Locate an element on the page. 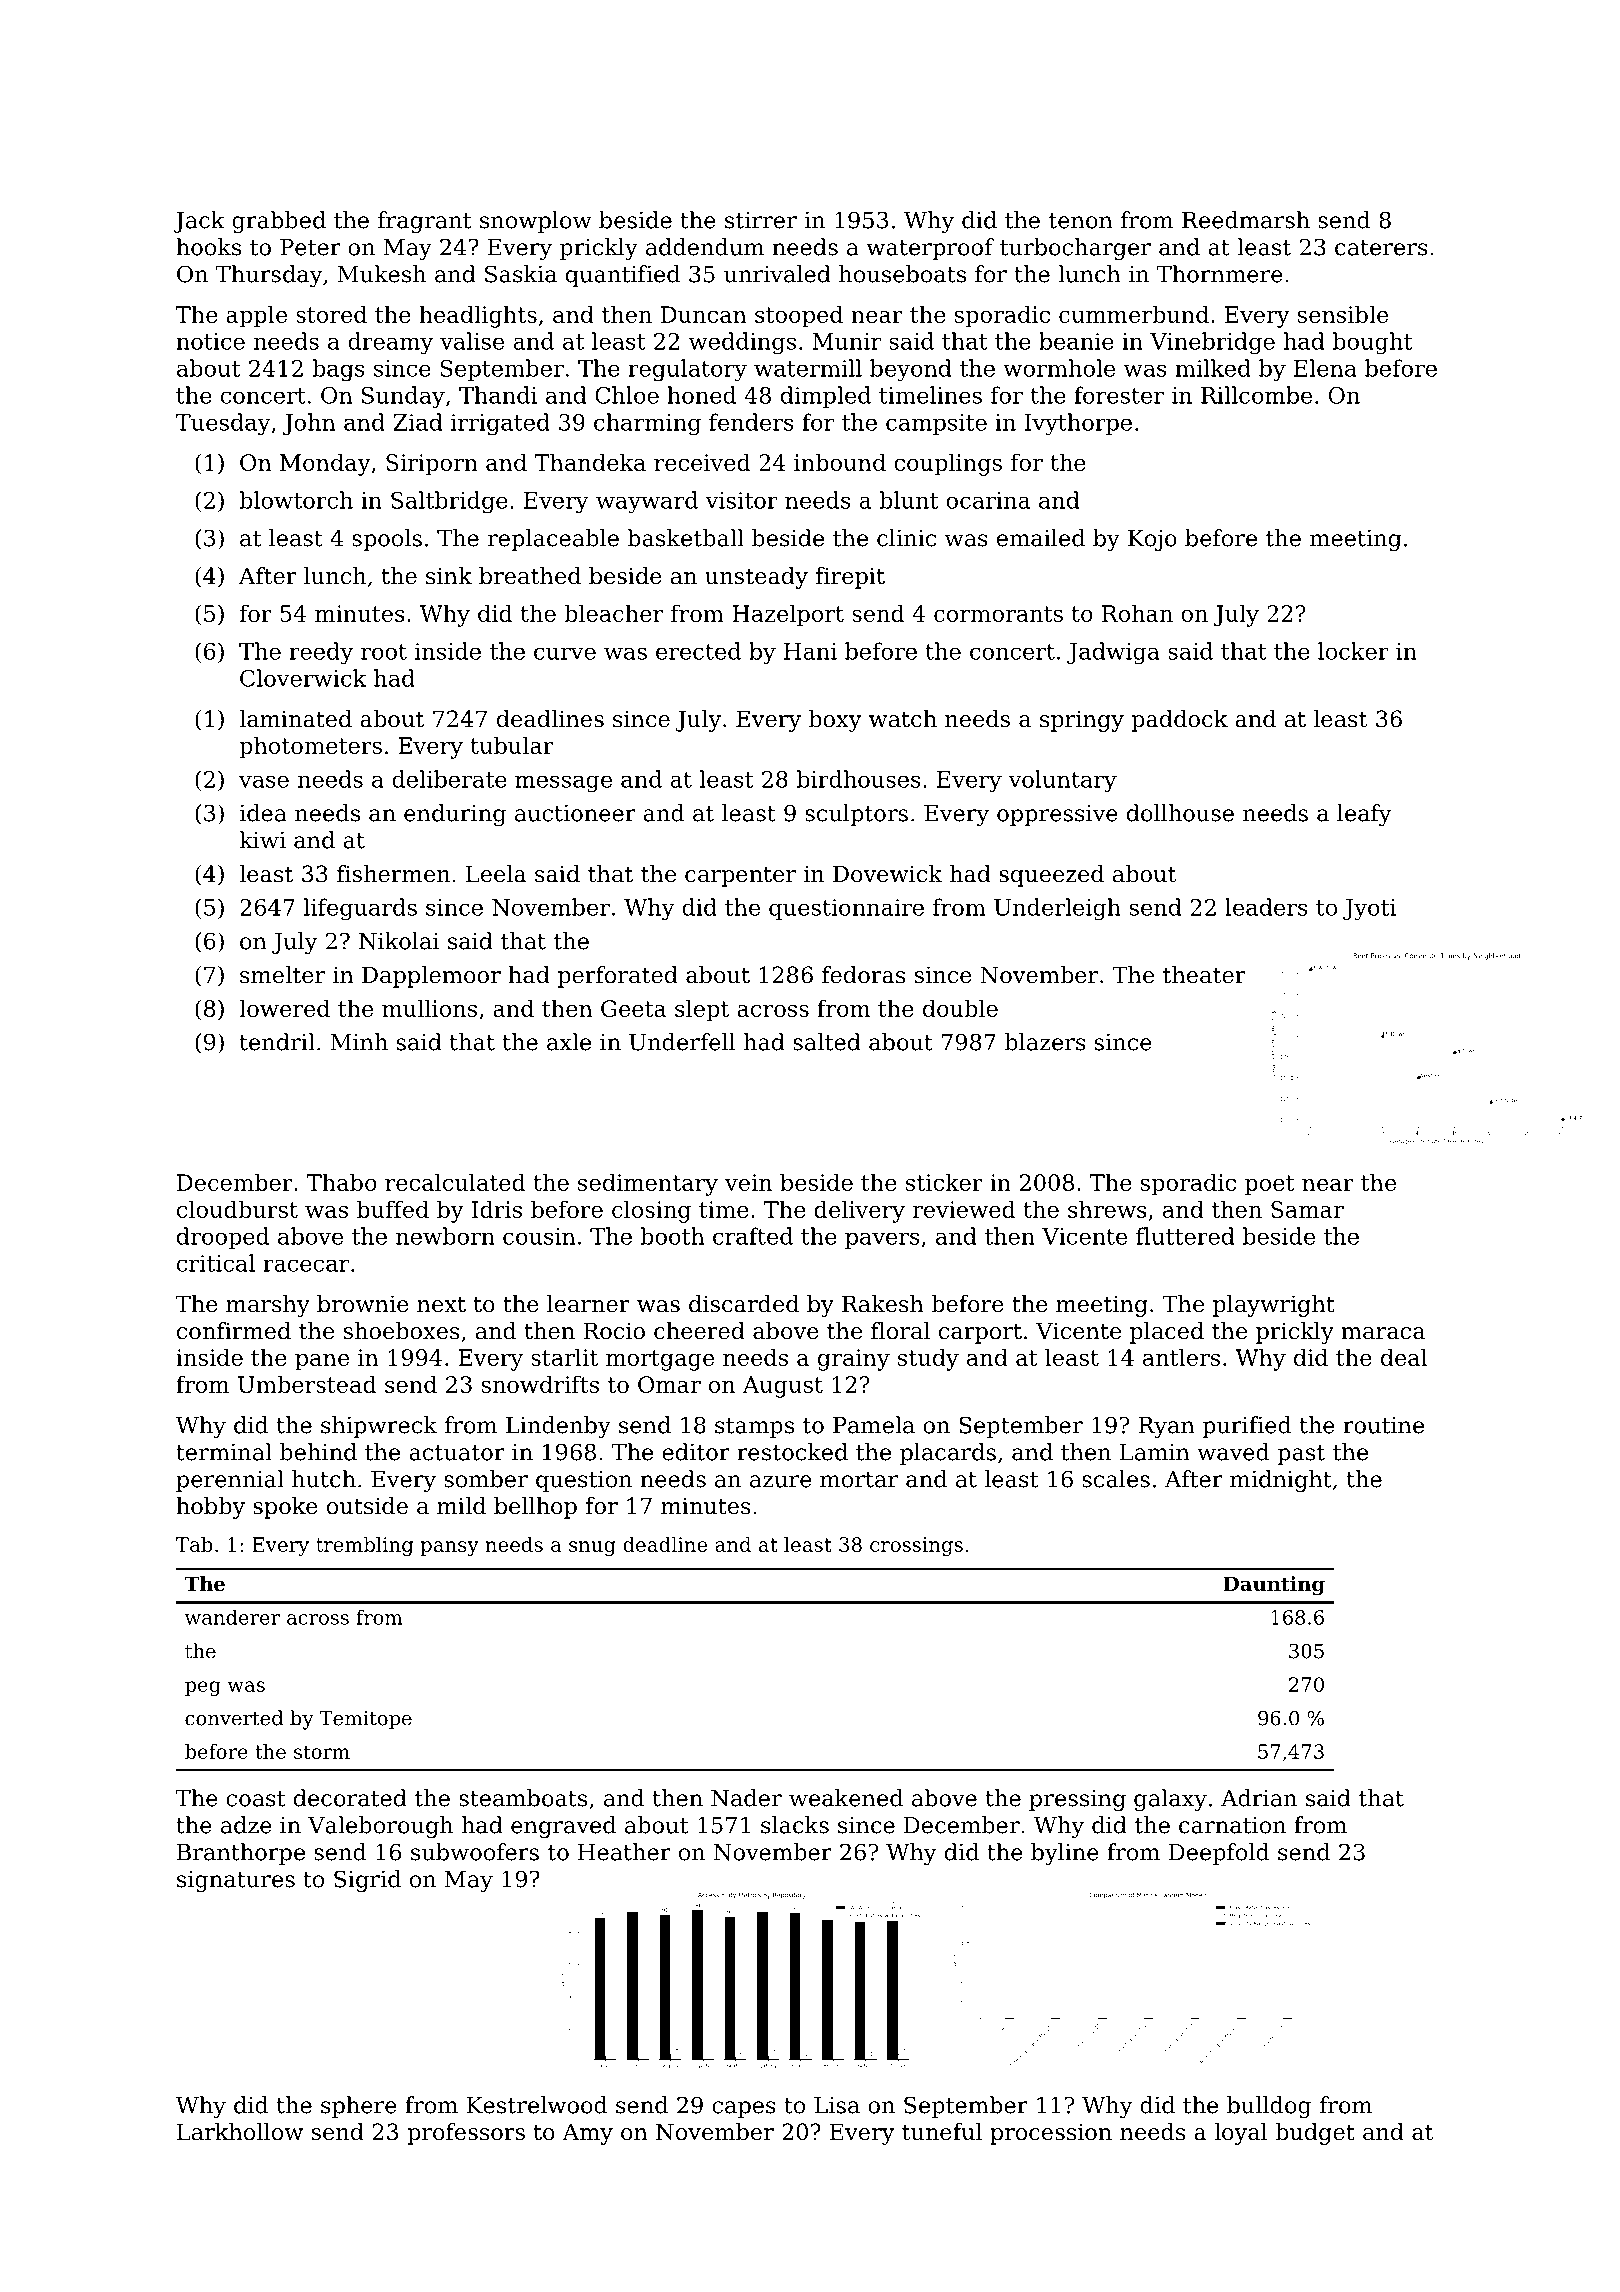 The height and width of the page is (2292, 1620). fishermen is located at coordinates (393, 874).
